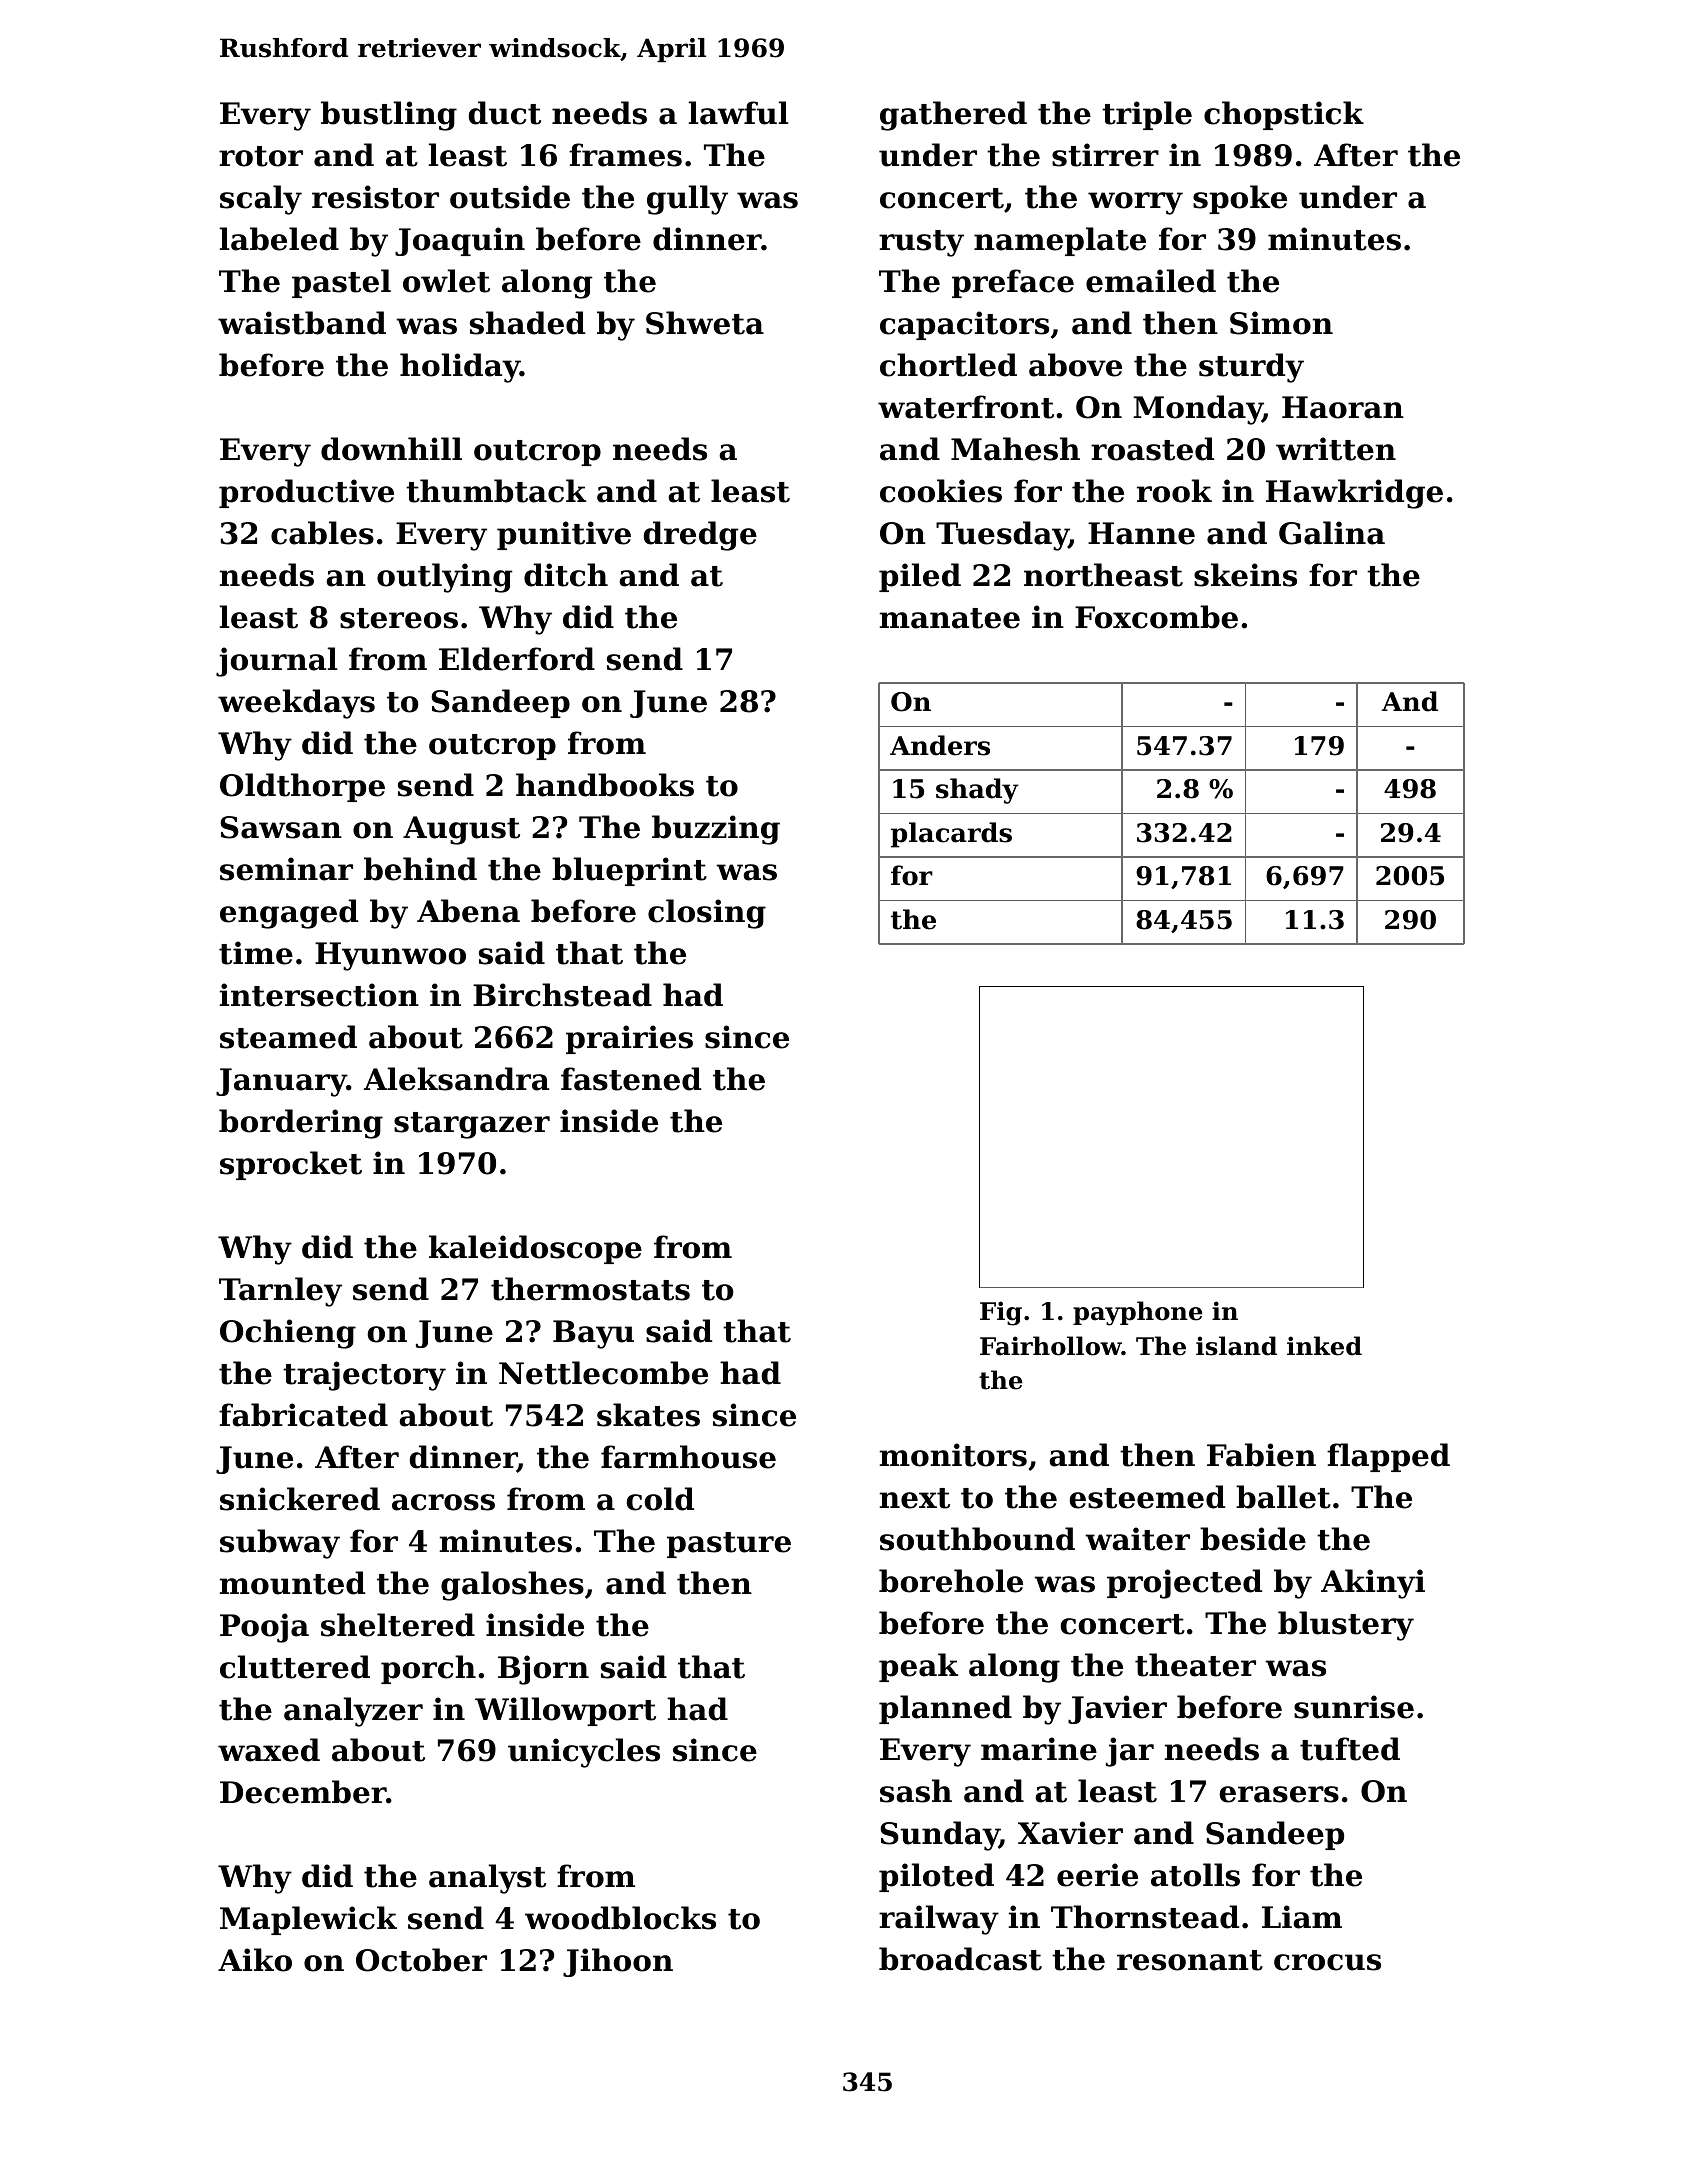 Image resolution: width=1683 pixels, height=2178 pixels. Describe the element at coordinates (1284, 115) in the screenshot. I see `chopstick` at that location.
